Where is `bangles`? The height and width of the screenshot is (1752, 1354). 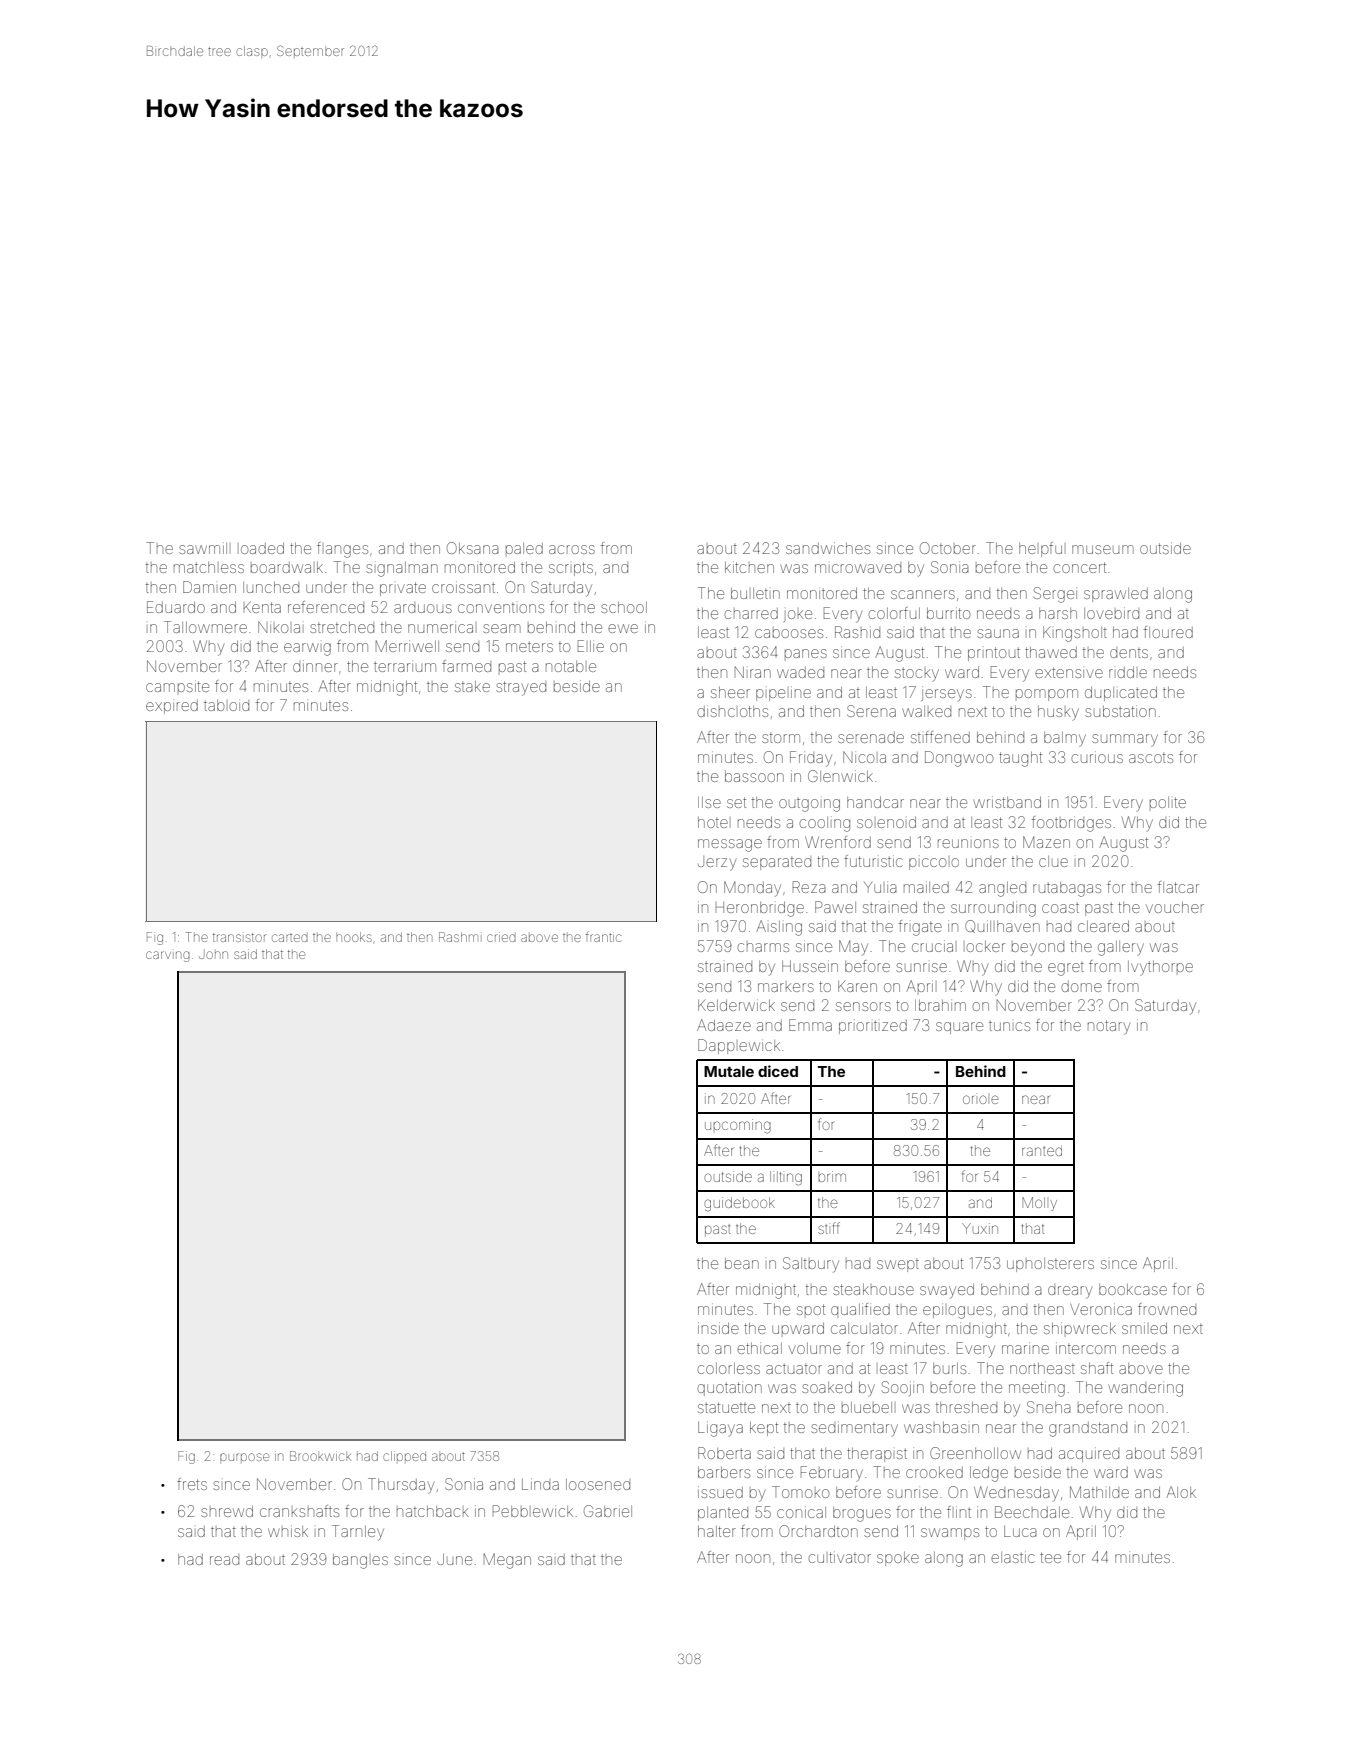
bangles is located at coordinates (360, 1561).
